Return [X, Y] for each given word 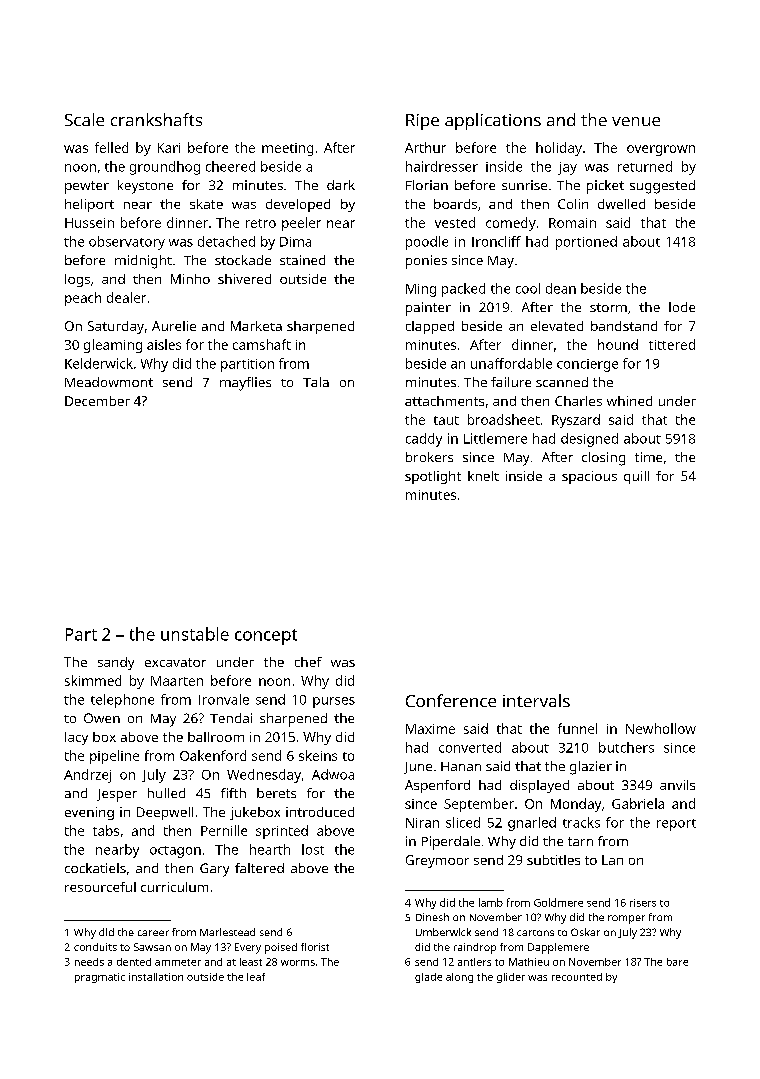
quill [636, 477]
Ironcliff [496, 241]
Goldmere [558, 902]
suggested [662, 187]
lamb [491, 902]
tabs [106, 830]
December [97, 401]
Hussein [89, 223]
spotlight [433, 477]
